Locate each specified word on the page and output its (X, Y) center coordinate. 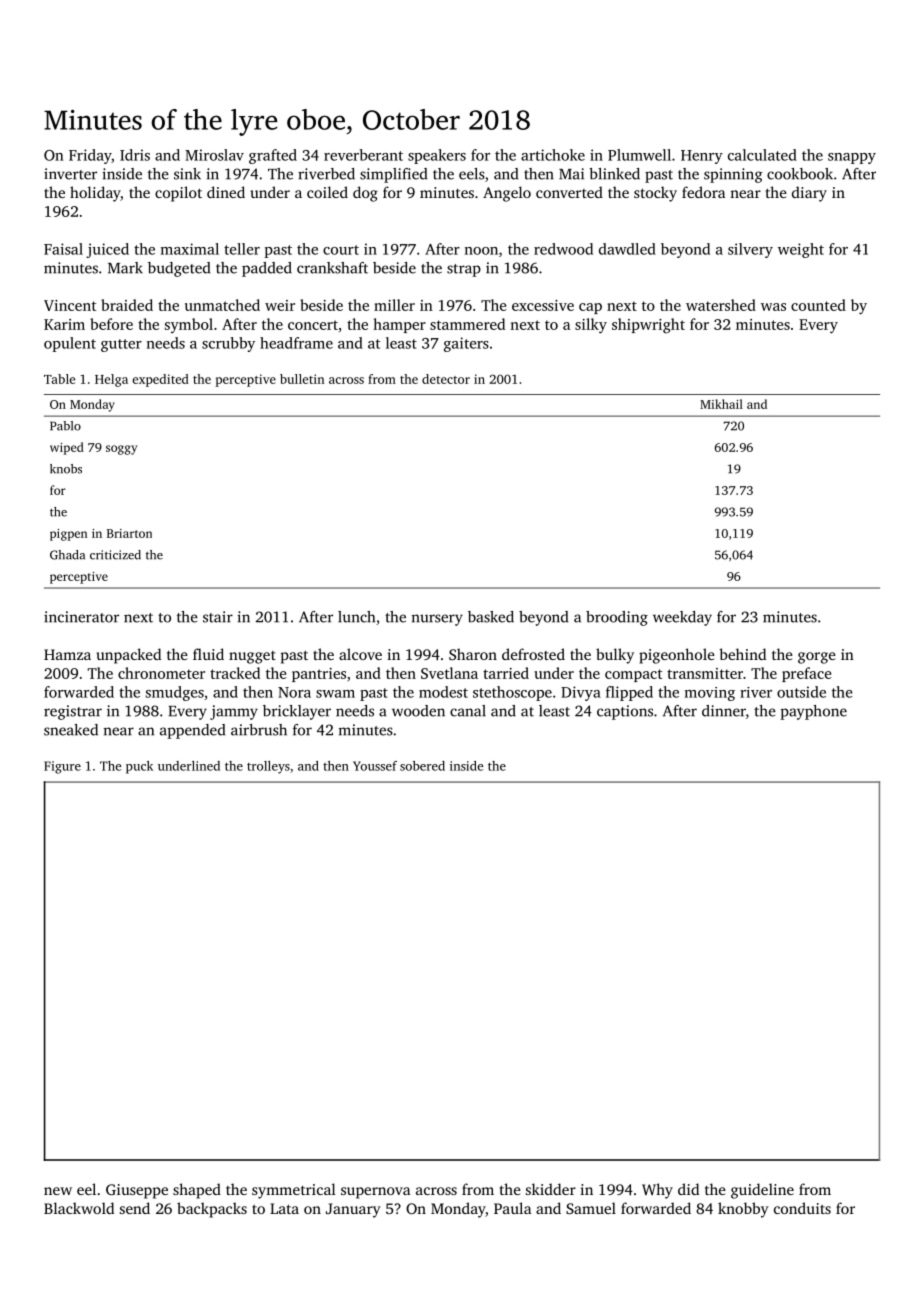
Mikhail (721, 404)
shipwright (648, 326)
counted (818, 305)
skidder (551, 1189)
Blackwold (79, 1208)
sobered (422, 766)
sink (187, 174)
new (58, 1191)
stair (218, 617)
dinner (724, 711)
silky (591, 326)
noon (481, 251)
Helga (111, 380)
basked (491, 617)
